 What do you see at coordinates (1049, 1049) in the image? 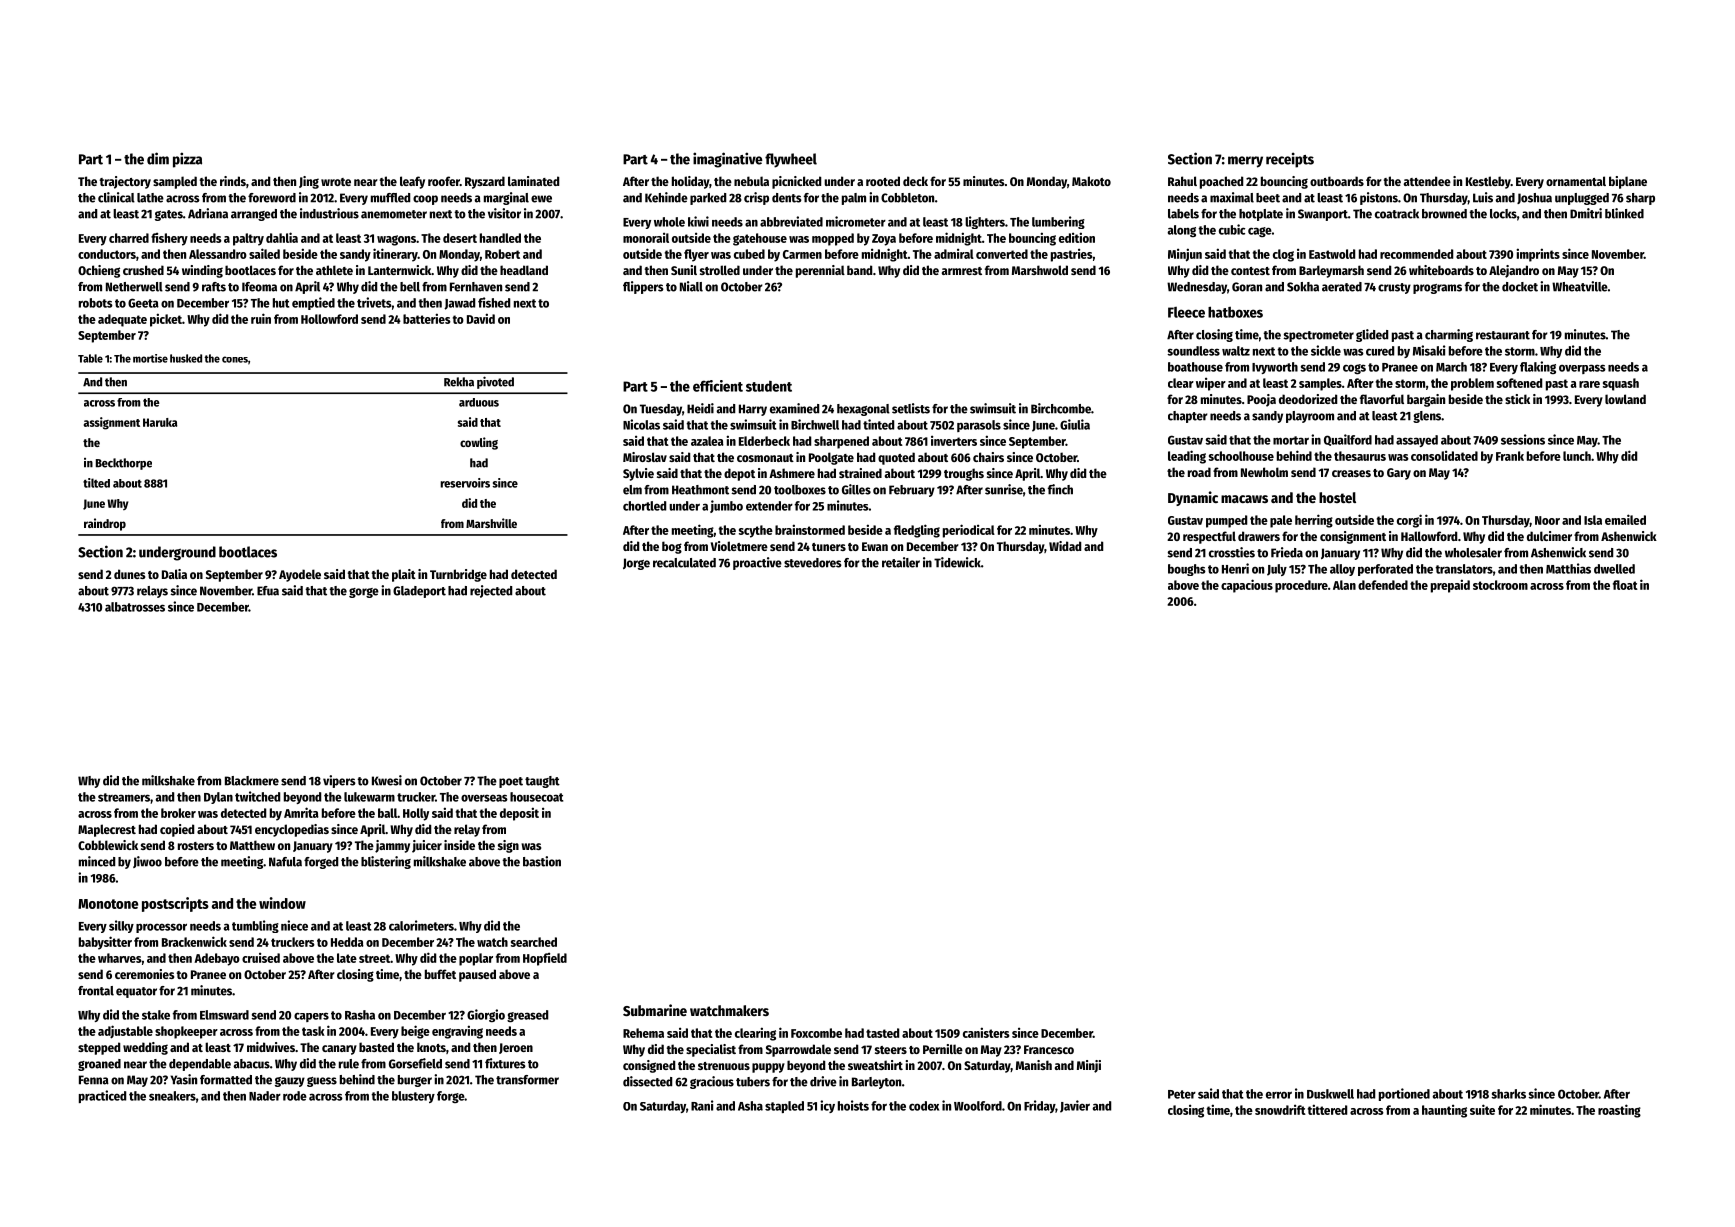
I see `Francesco` at bounding box center [1049, 1049].
